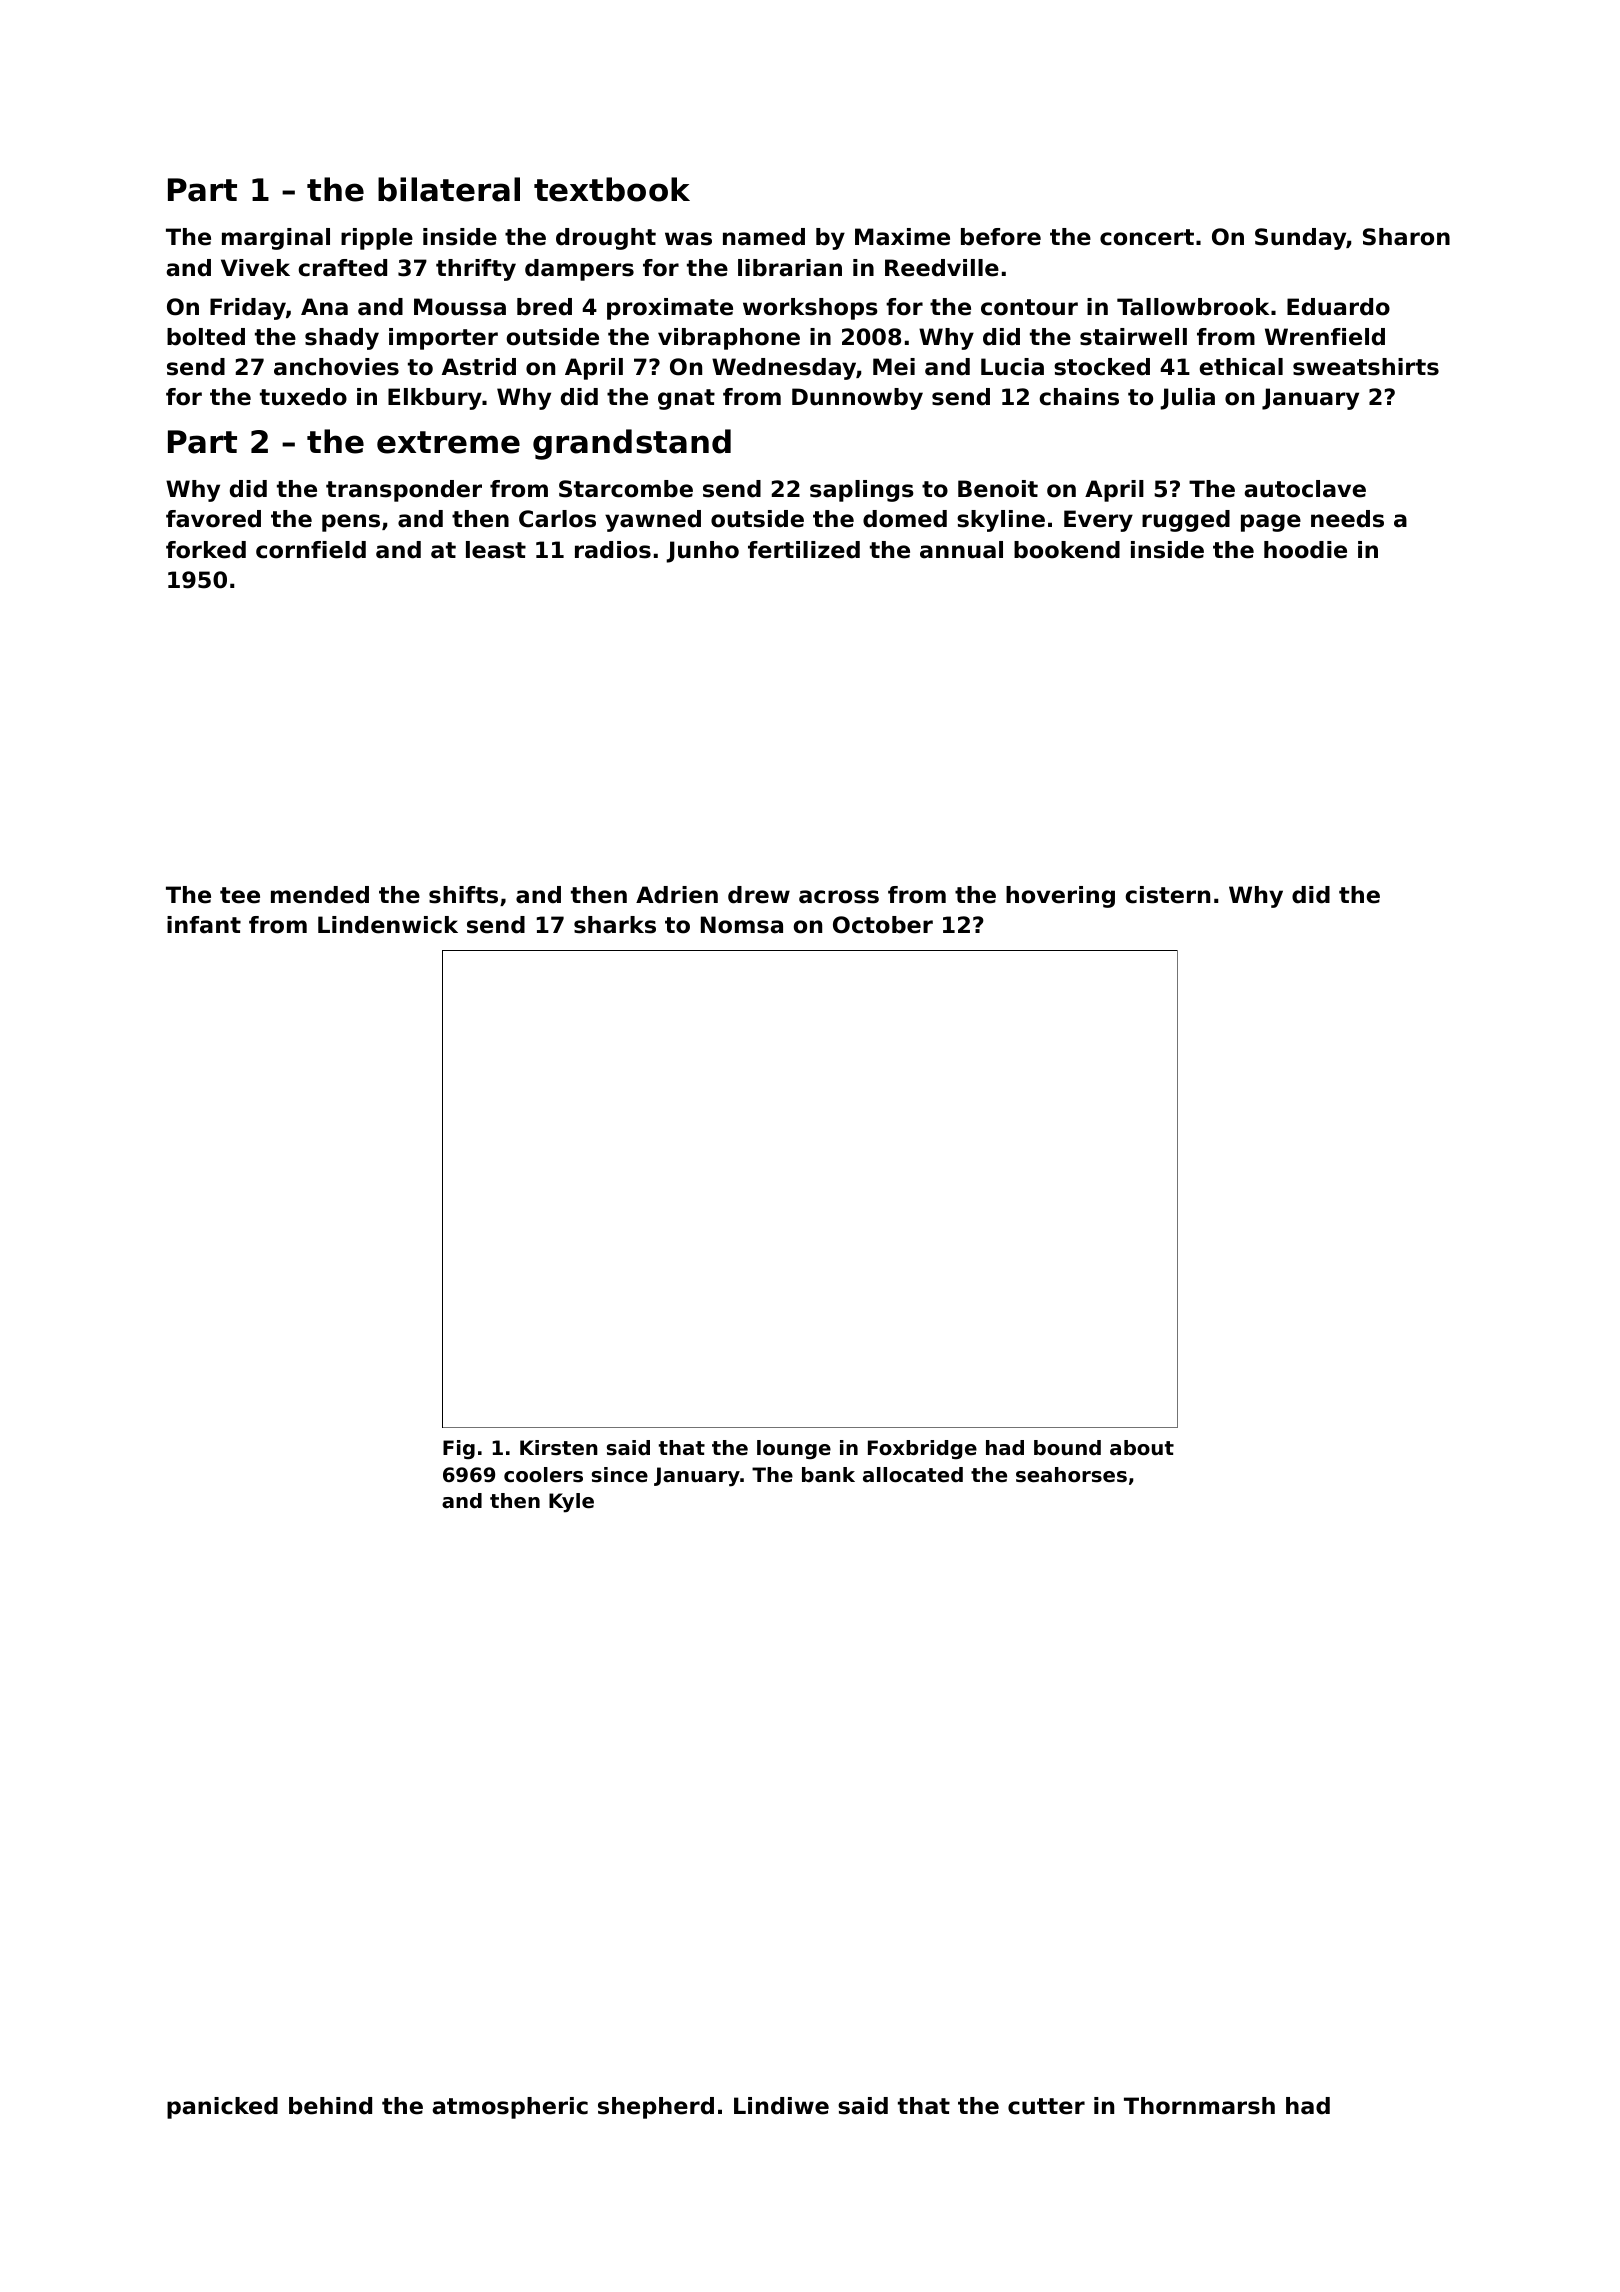 This image has height=2292, width=1620. Describe the element at coordinates (1142, 1448) in the image. I see `about` at that location.
